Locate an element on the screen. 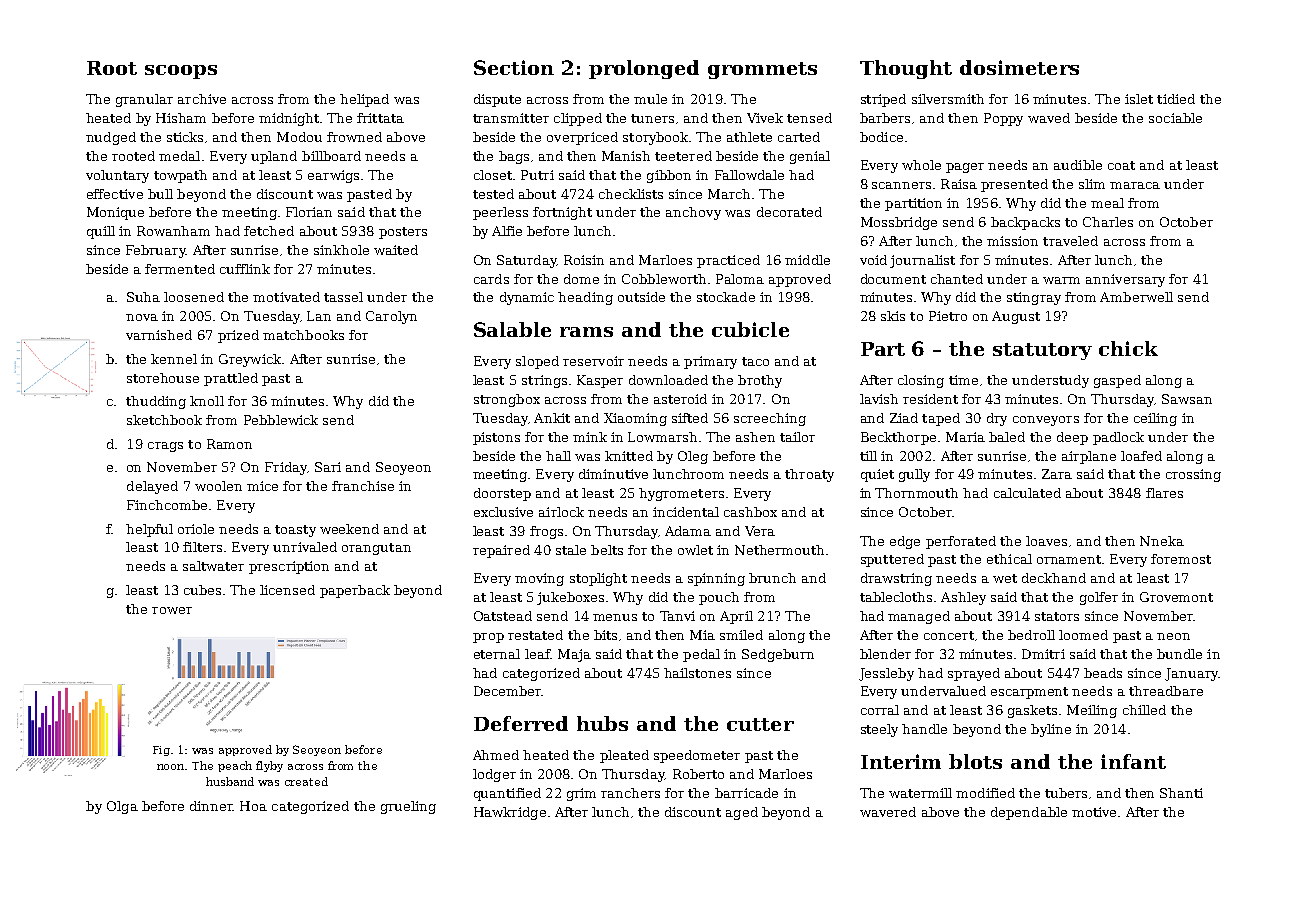 The width and height of the screenshot is (1308, 924). nova is located at coordinates (142, 317).
